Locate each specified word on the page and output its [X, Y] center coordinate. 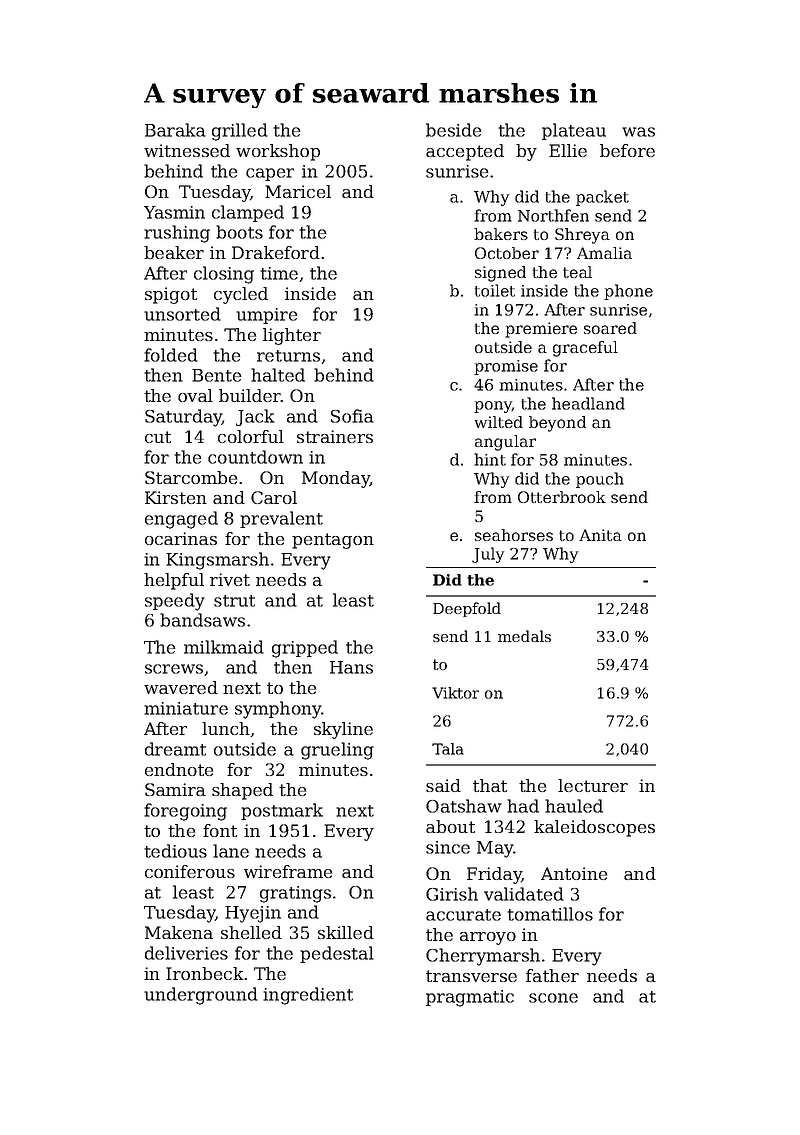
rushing [177, 234]
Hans [351, 667]
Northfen [553, 215]
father [552, 975]
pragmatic [470, 998]
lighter [292, 336]
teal [577, 272]
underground [201, 996]
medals [524, 636]
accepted [465, 152]
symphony [278, 710]
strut [234, 601]
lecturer [593, 785]
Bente [216, 375]
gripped [305, 649]
